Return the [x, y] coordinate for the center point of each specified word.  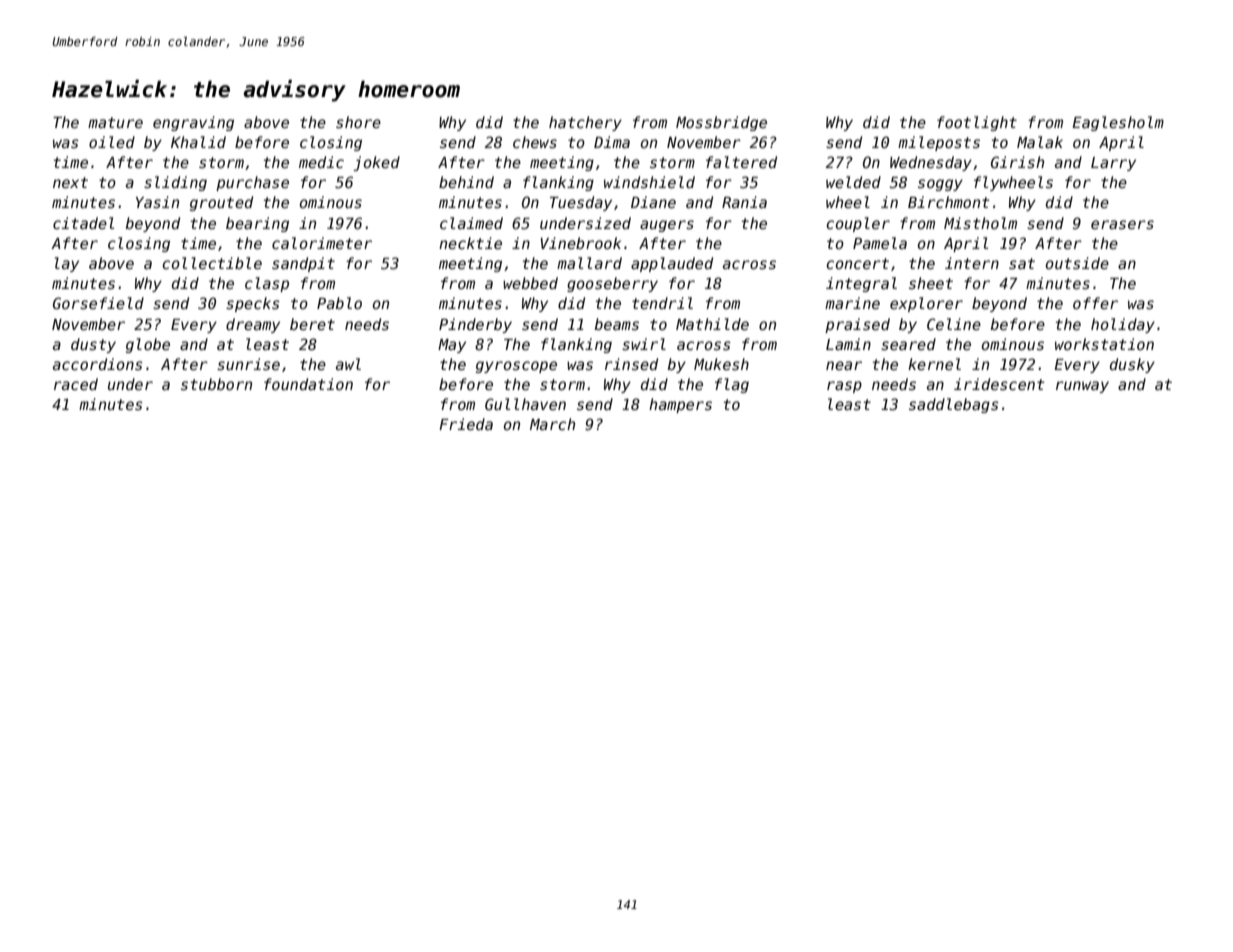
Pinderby [475, 325]
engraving [193, 123]
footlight [977, 123]
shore [358, 122]
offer [1095, 303]
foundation [308, 384]
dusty [93, 345]
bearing [257, 224]
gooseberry [612, 284]
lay [67, 264]
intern [972, 263]
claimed [471, 223]
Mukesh [721, 364]
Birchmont [949, 202]
